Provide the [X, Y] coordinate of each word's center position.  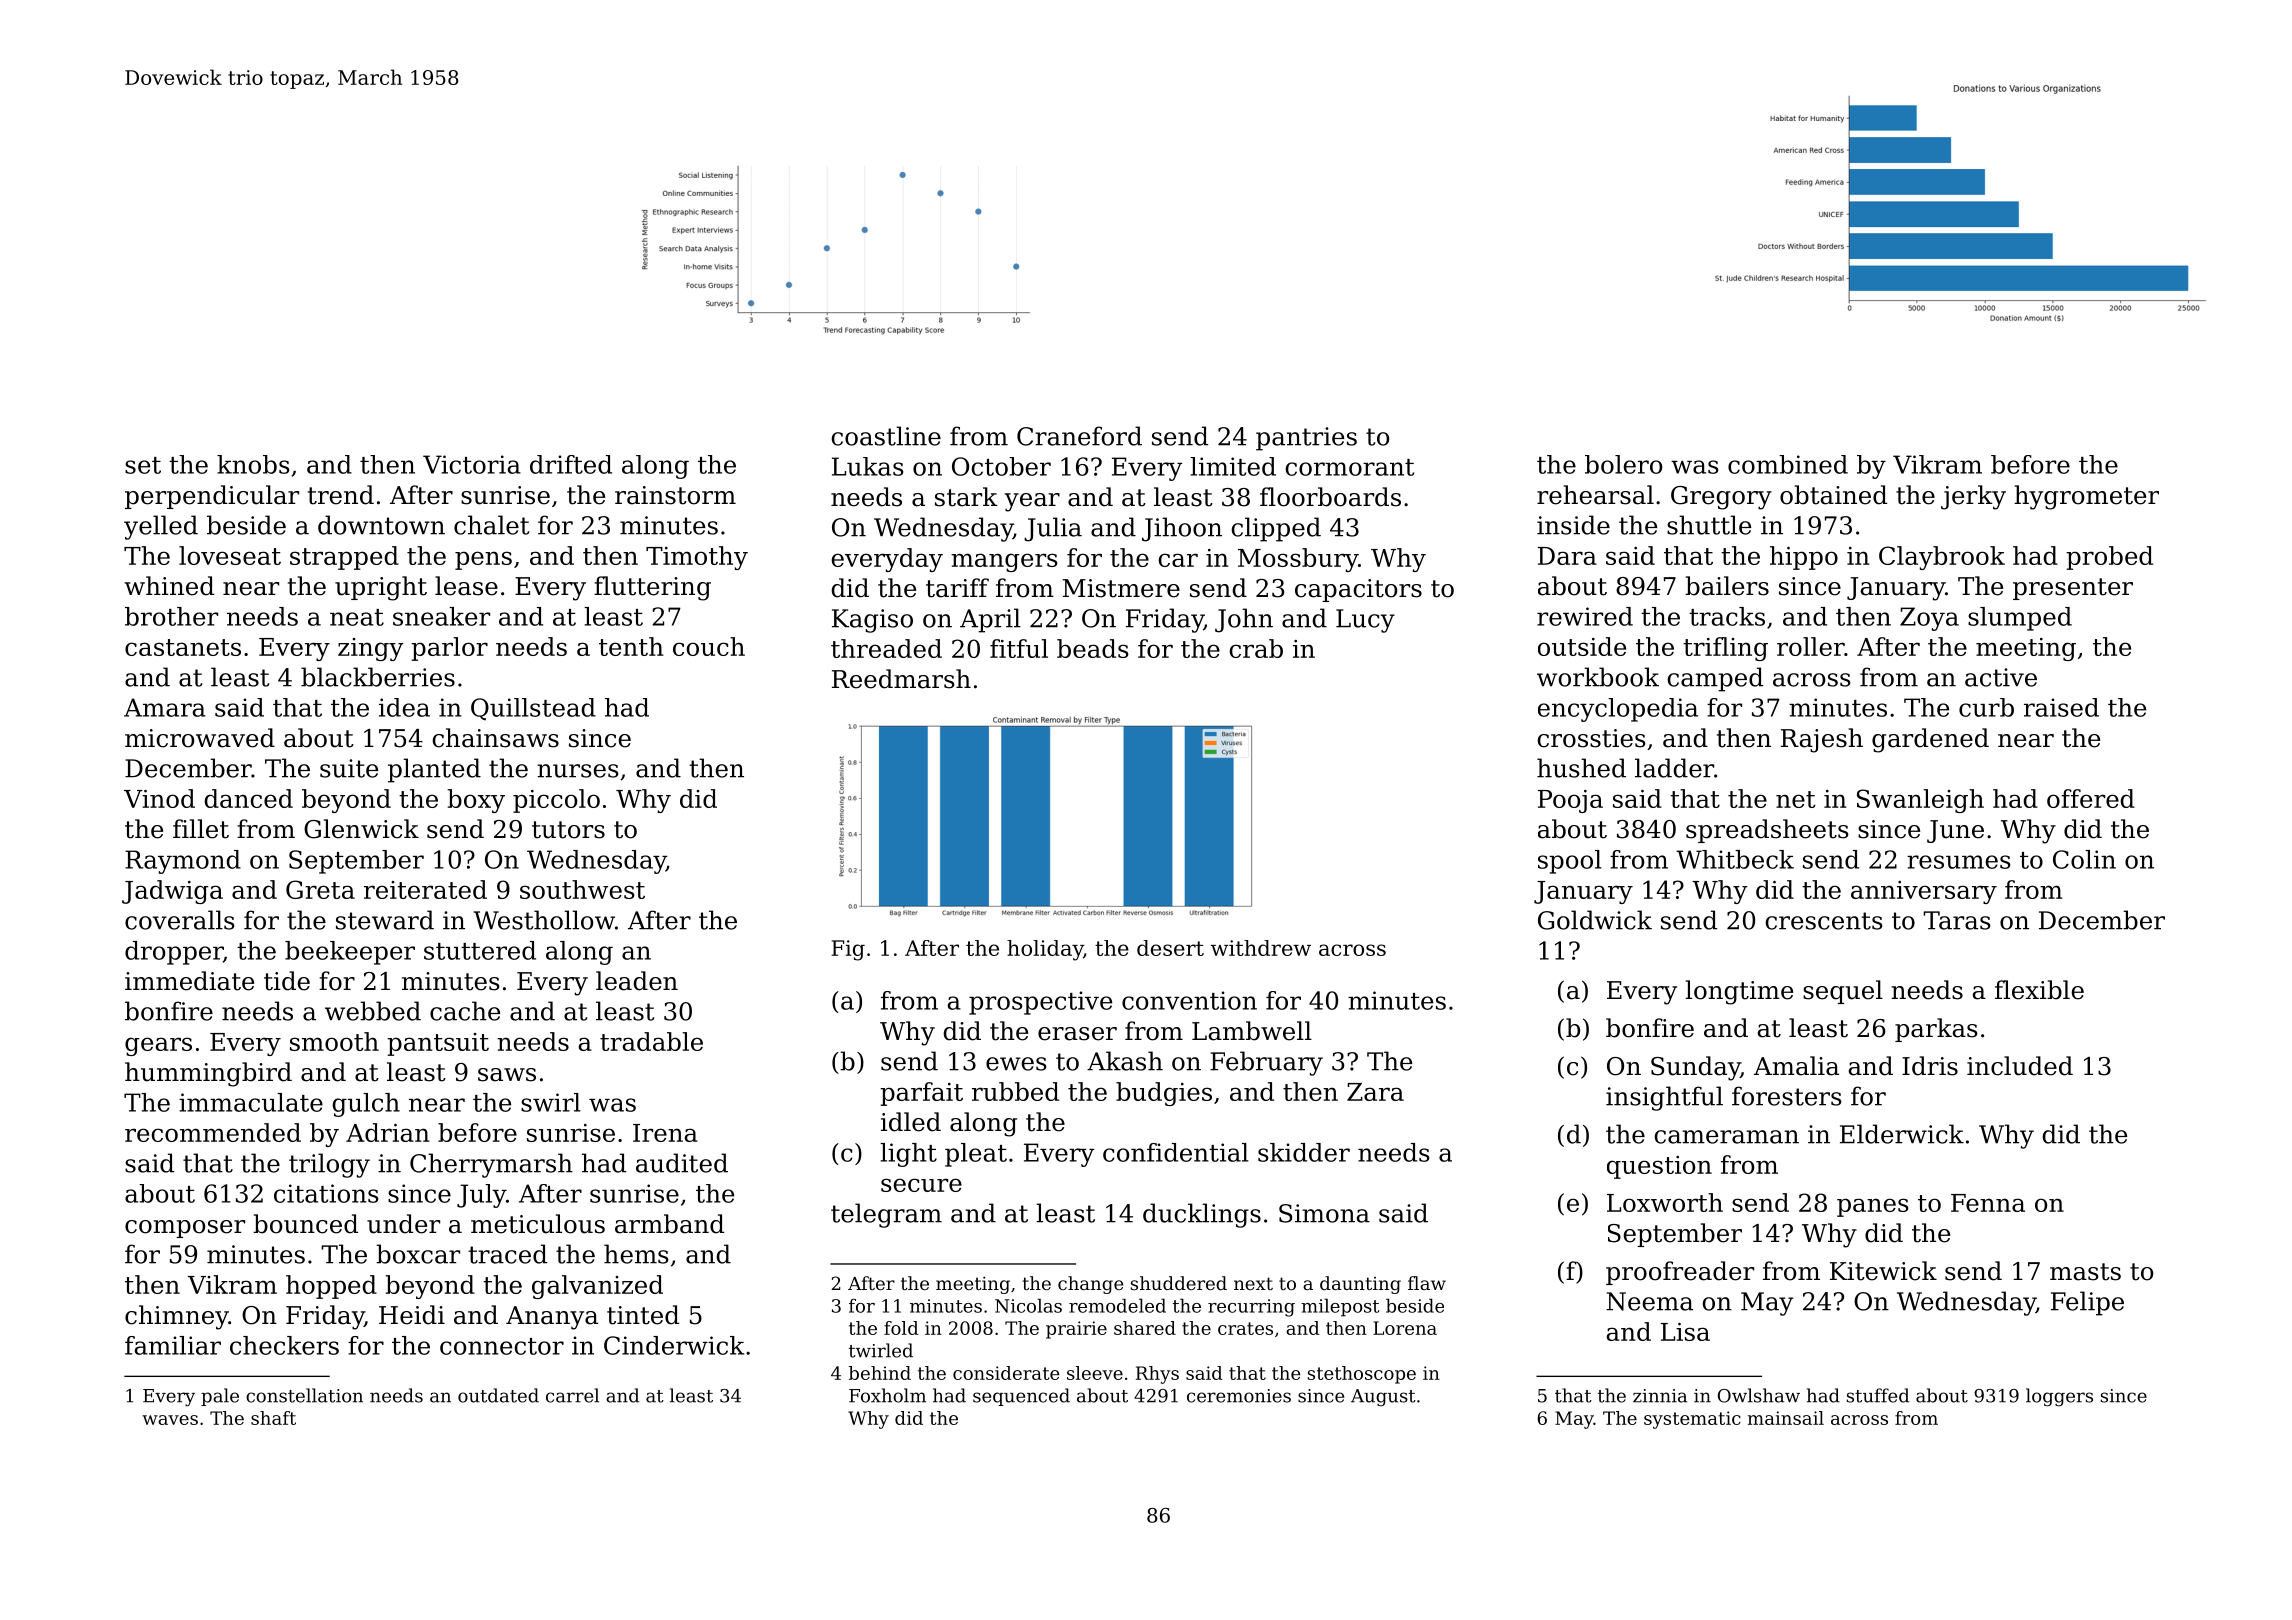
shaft [273, 1418]
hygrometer [2086, 497]
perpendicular [212, 497]
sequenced [1021, 1397]
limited [1233, 466]
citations [326, 1193]
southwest [582, 889]
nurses [578, 771]
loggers [2059, 1397]
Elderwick [1902, 1134]
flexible [2039, 990]
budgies [1164, 1094]
